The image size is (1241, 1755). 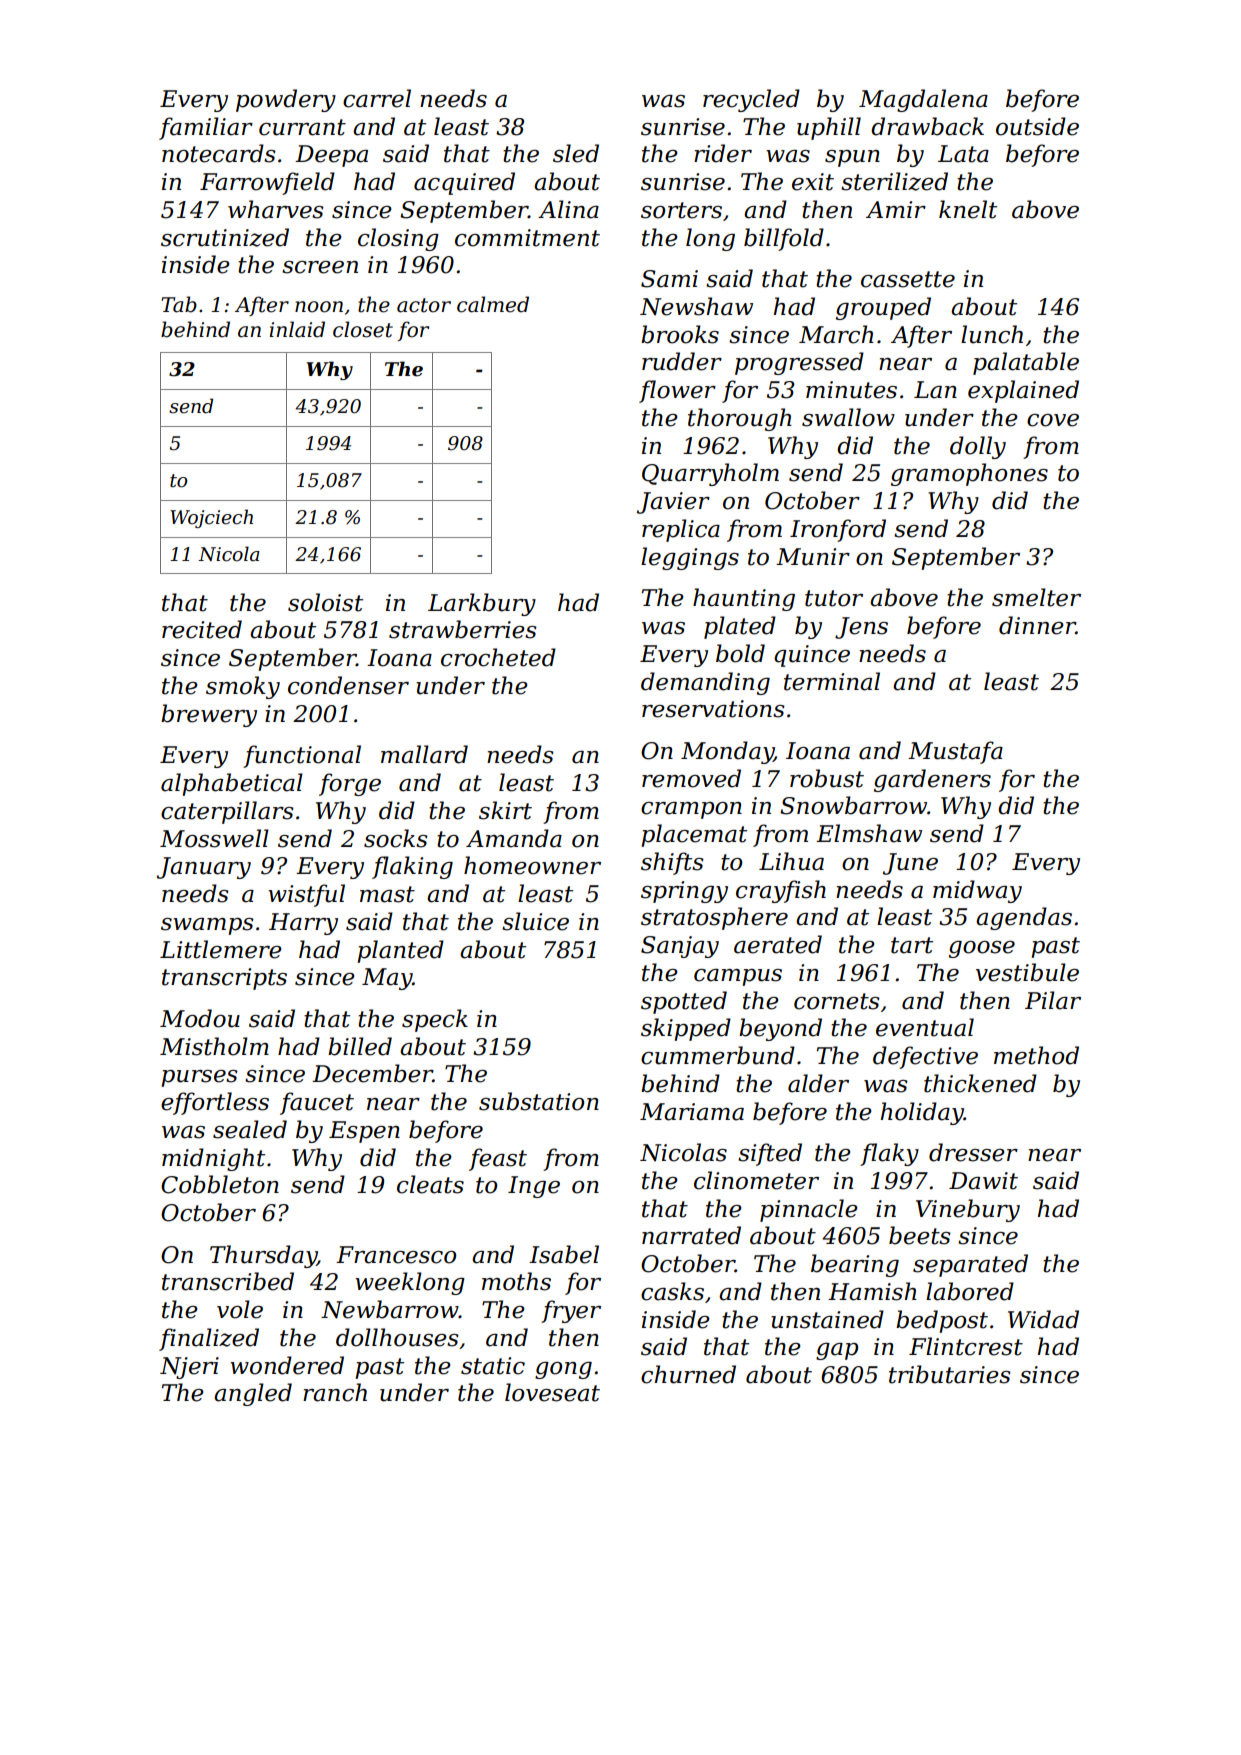 What do you see at coordinates (713, 709) in the screenshot?
I see `reservations` at bounding box center [713, 709].
